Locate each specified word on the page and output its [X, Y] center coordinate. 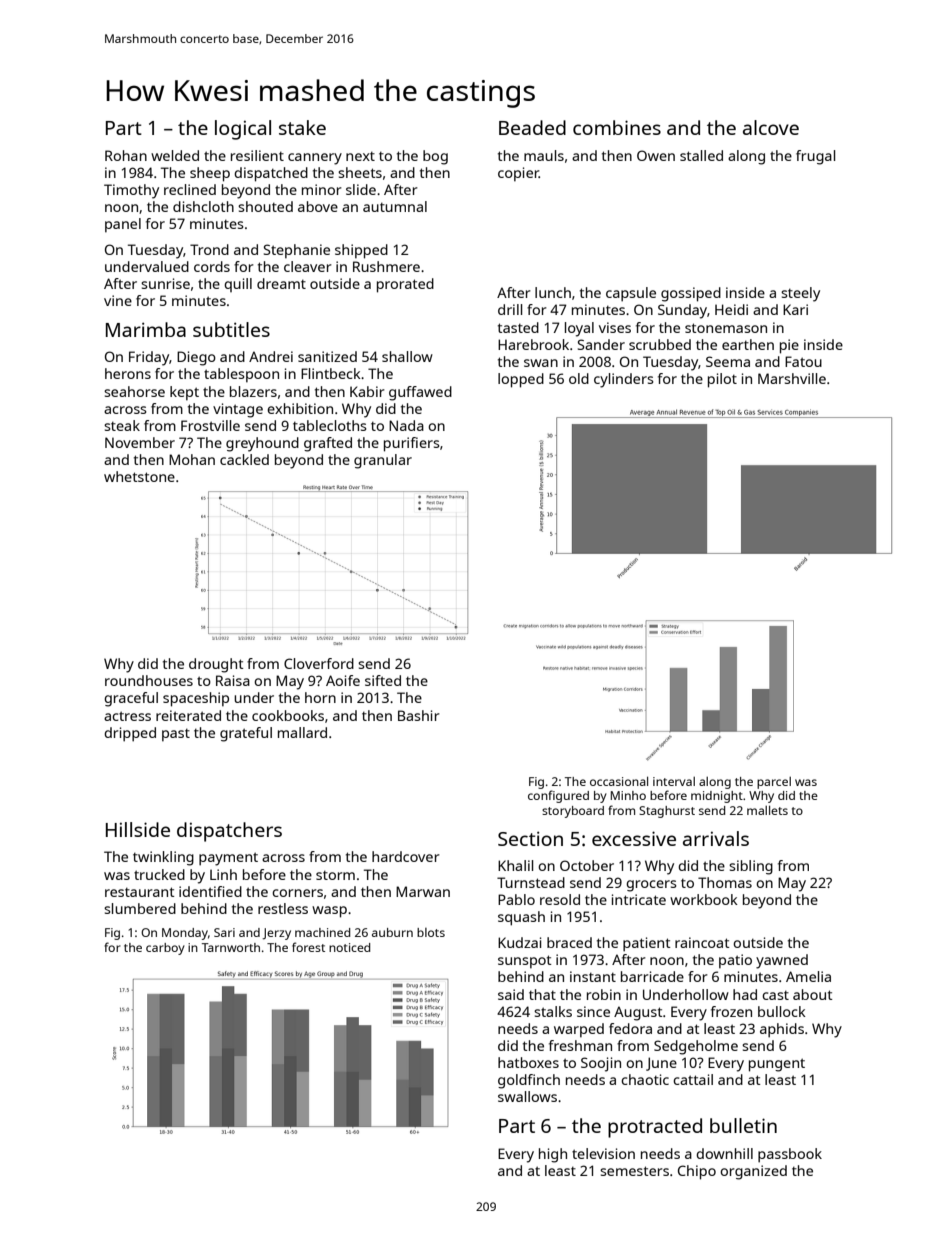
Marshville [792, 378]
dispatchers [229, 832]
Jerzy [276, 934]
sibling [751, 867]
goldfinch [529, 1081]
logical [243, 130]
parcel [774, 783]
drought [216, 665]
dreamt [281, 283]
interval [674, 781]
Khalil [515, 865]
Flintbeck [331, 373]
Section [530, 838]
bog [435, 157]
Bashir [419, 715]
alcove [771, 127]
